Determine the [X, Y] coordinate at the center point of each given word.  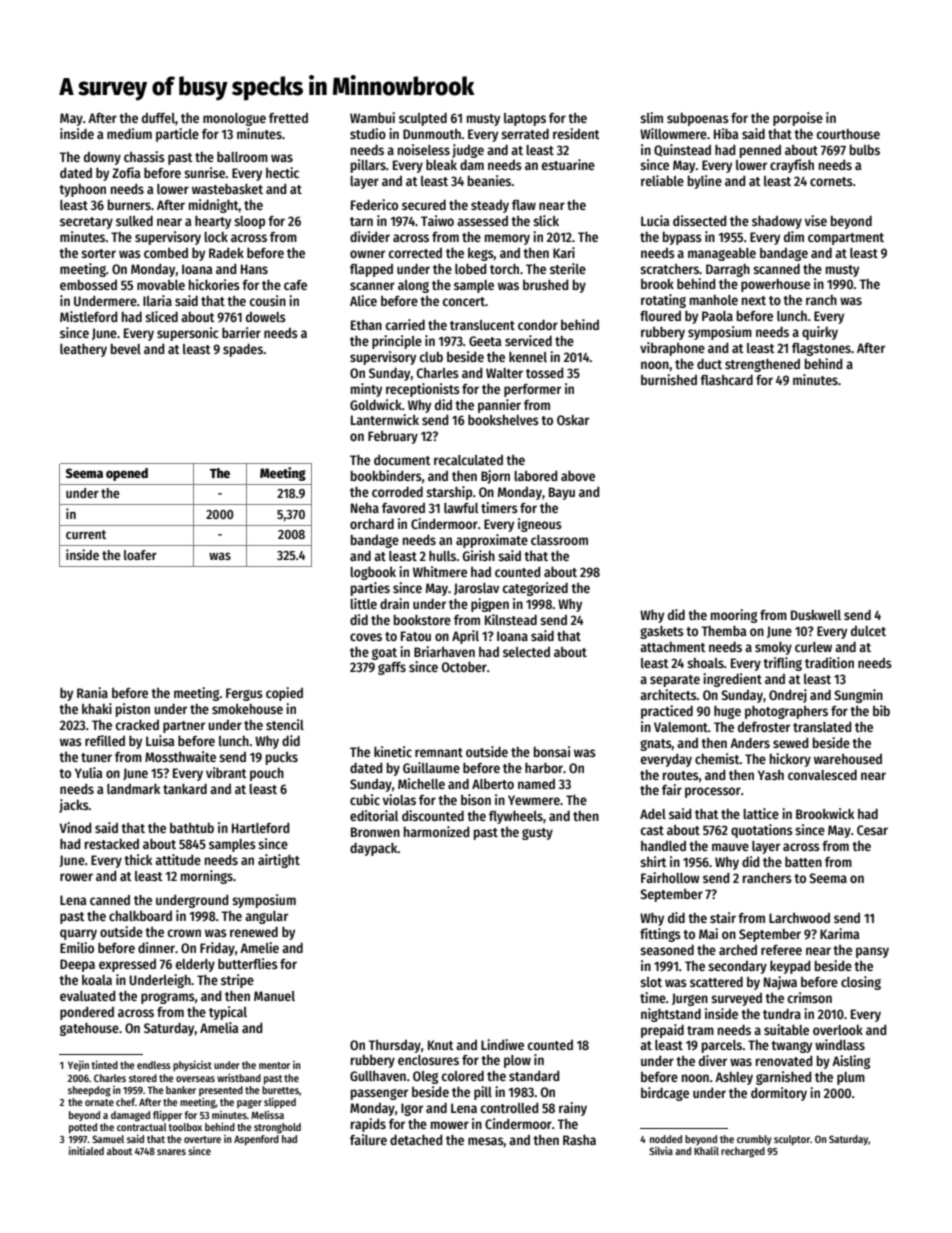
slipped [280, 1102]
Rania [92, 692]
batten [803, 861]
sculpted [423, 119]
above [578, 475]
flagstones [821, 349]
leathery [83, 350]
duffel [158, 118]
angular [266, 917]
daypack [374, 849]
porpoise [798, 119]
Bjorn [495, 477]
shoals [705, 663]
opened [127, 474]
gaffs [392, 668]
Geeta [485, 341]
